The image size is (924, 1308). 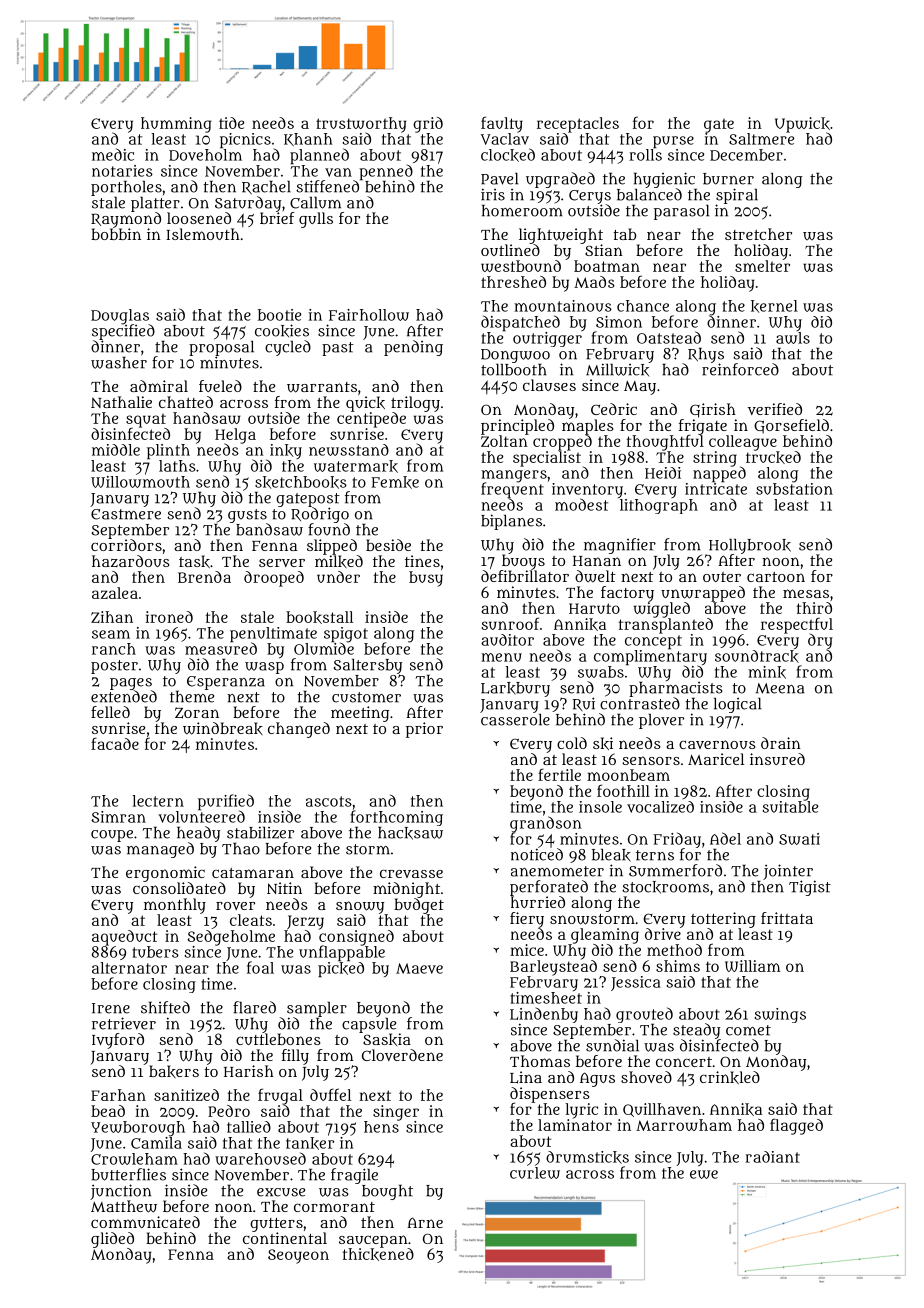 I want to click on lectern, so click(x=158, y=801).
